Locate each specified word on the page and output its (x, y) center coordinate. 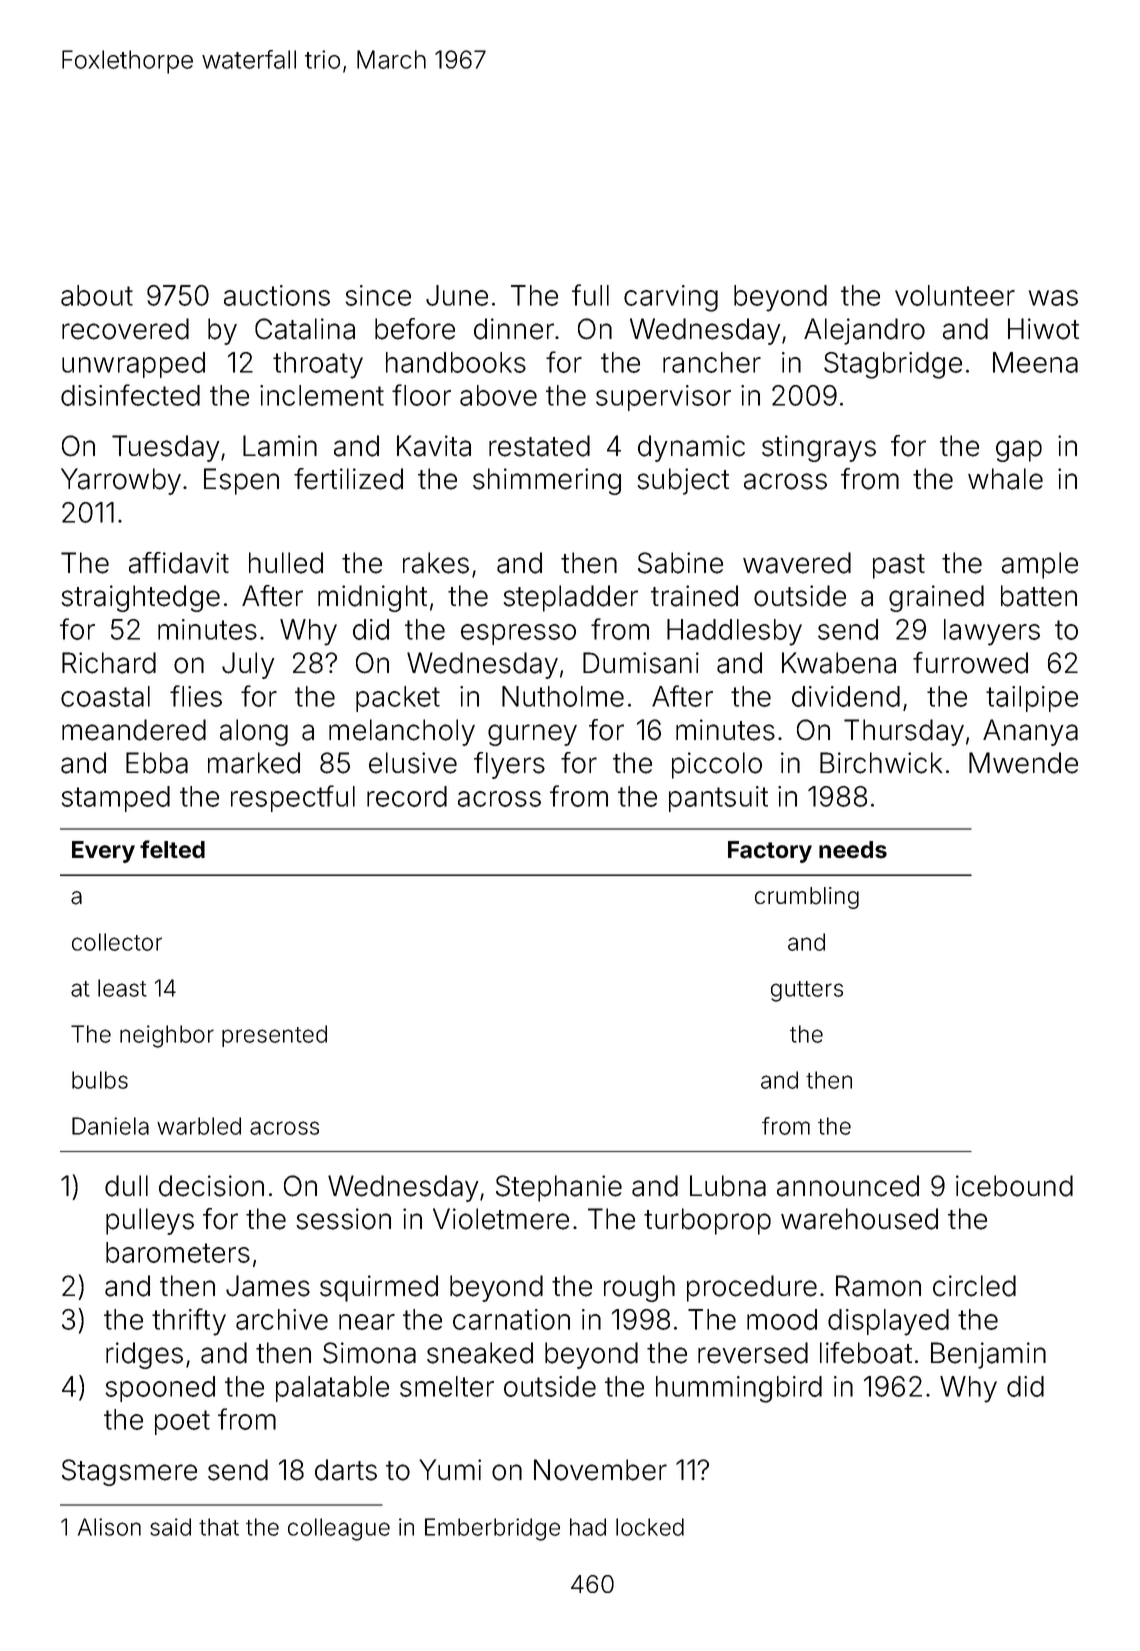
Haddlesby (734, 632)
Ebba (157, 763)
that (219, 1527)
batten (1039, 596)
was (1053, 298)
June (457, 295)
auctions (277, 295)
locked (650, 1527)
